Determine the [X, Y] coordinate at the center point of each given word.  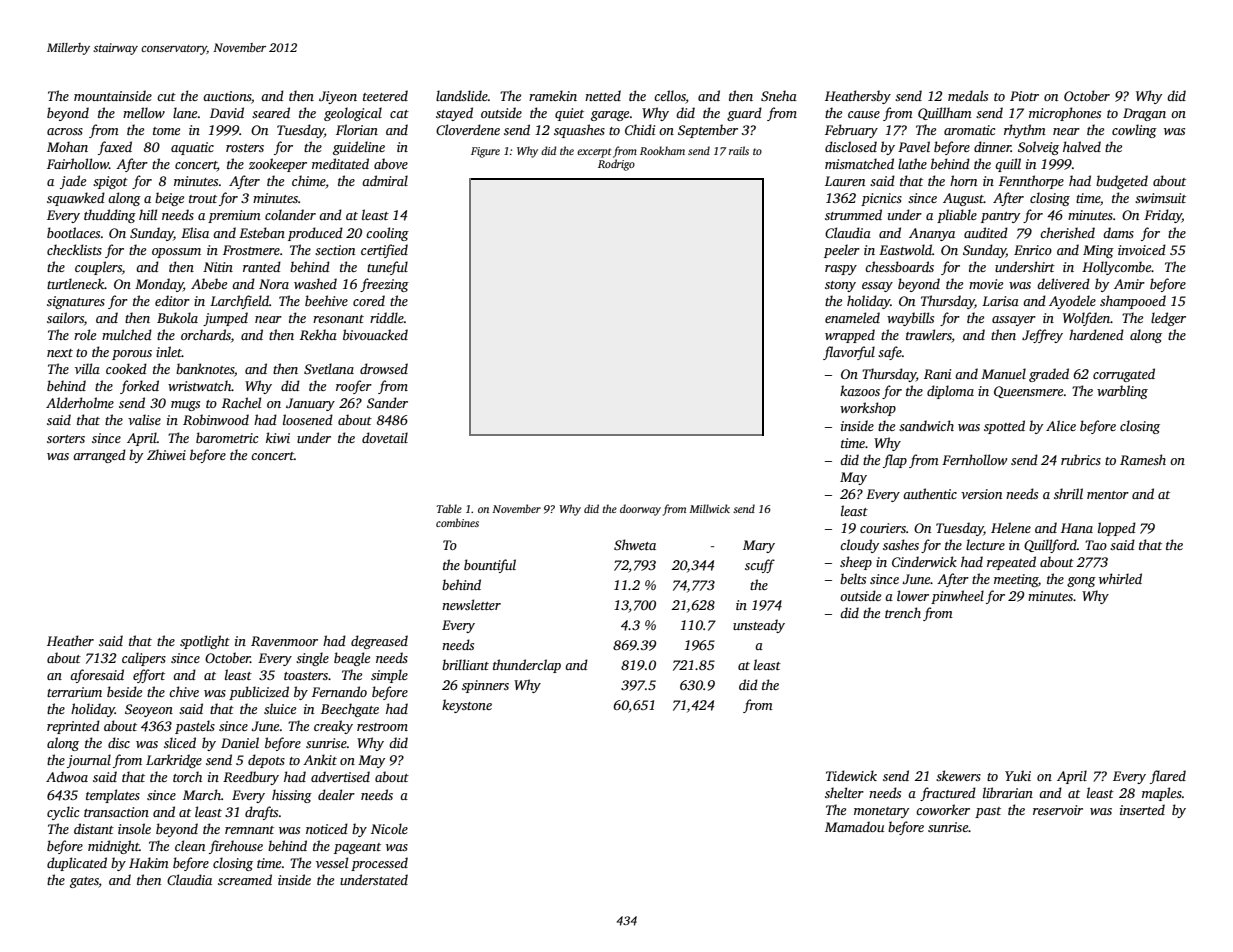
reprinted [73, 727]
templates [113, 796]
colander [290, 214]
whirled [1120, 578]
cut [166, 97]
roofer [354, 387]
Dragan [1144, 114]
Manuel [1003, 373]
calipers [144, 659]
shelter [844, 792]
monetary [881, 812]
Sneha [779, 95]
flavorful [849, 353]
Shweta [635, 544]
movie [986, 284]
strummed [853, 214]
